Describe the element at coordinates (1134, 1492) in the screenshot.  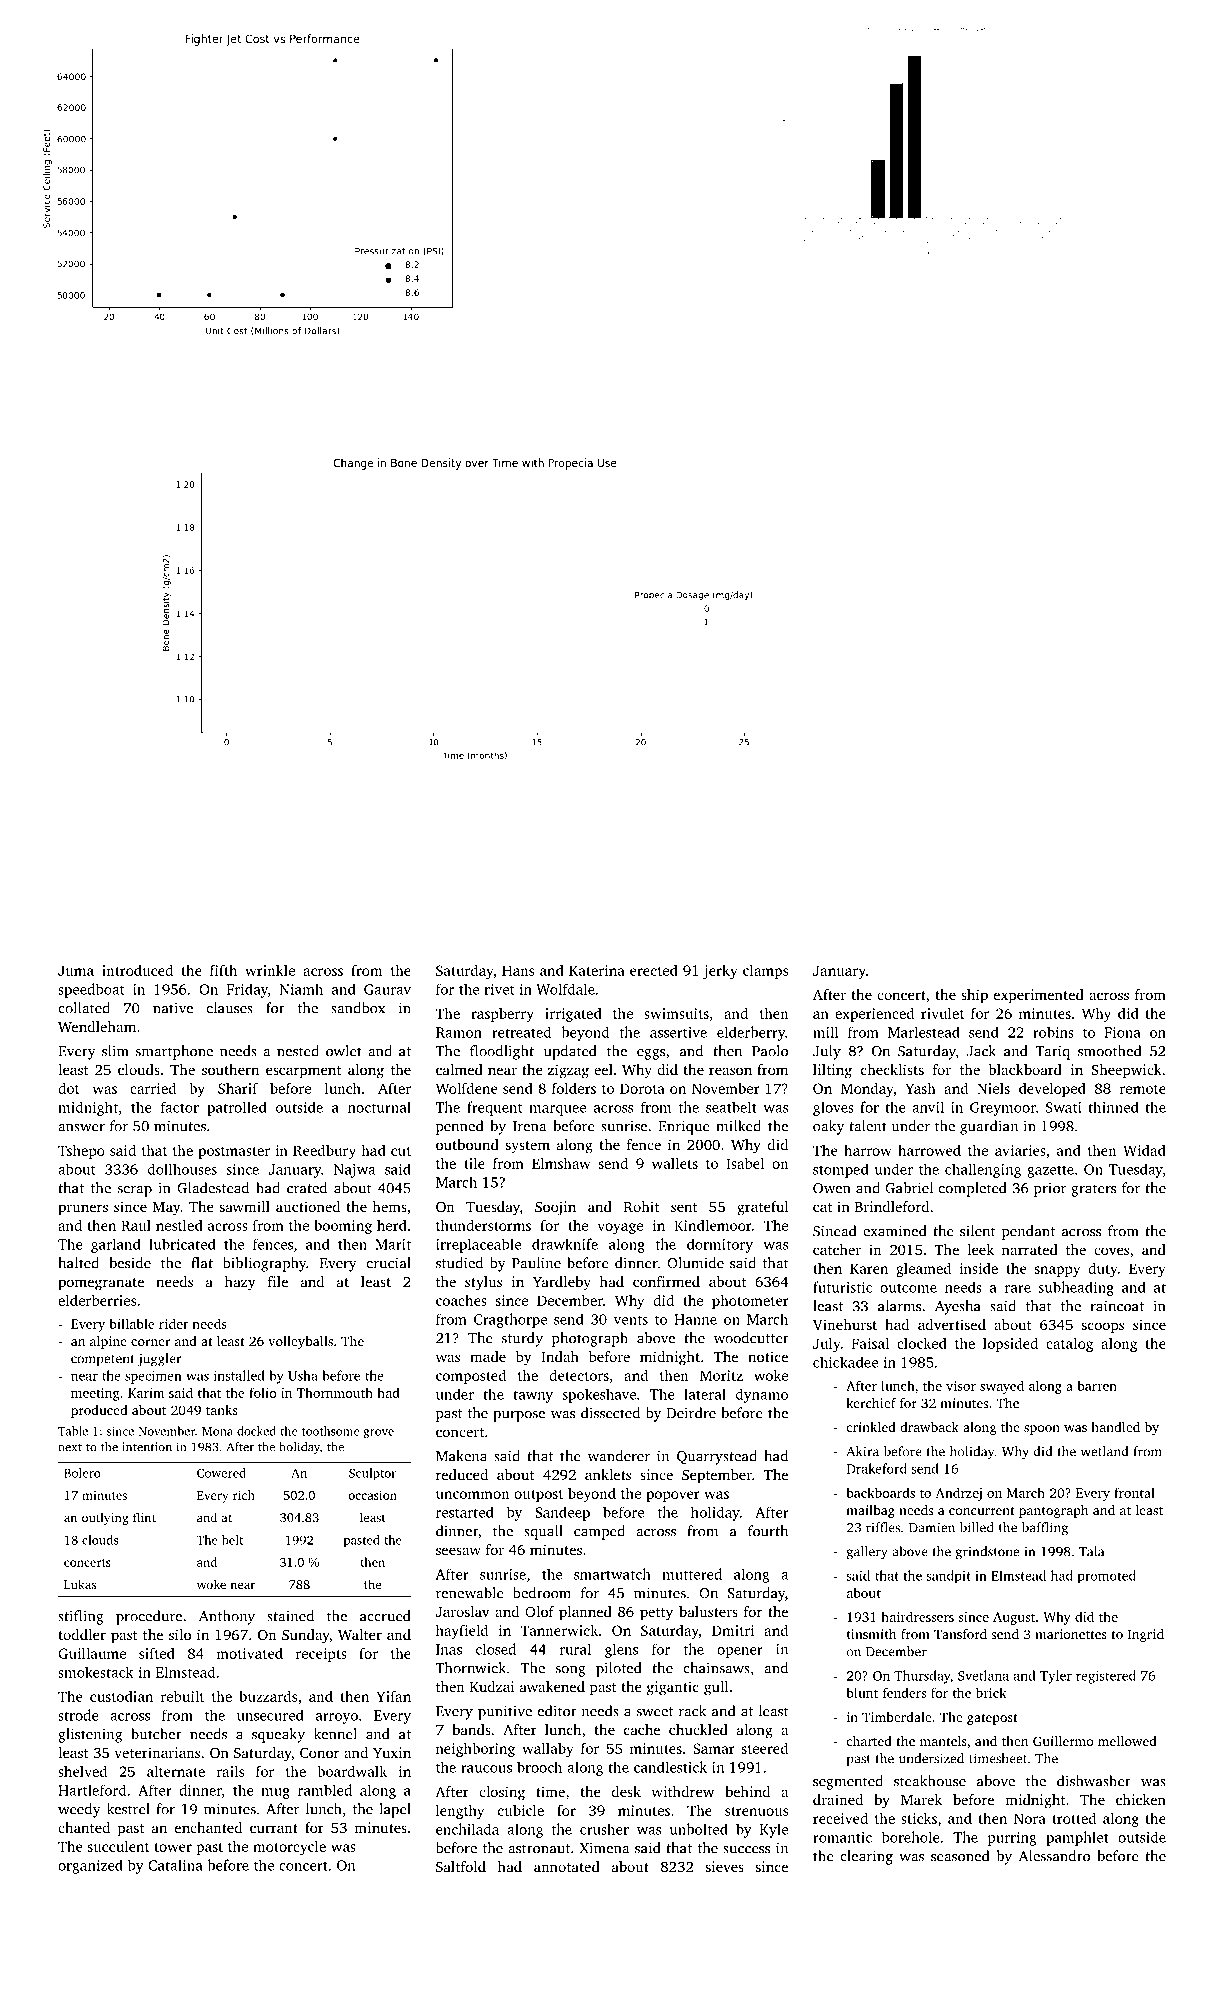
I see `frontal` at that location.
